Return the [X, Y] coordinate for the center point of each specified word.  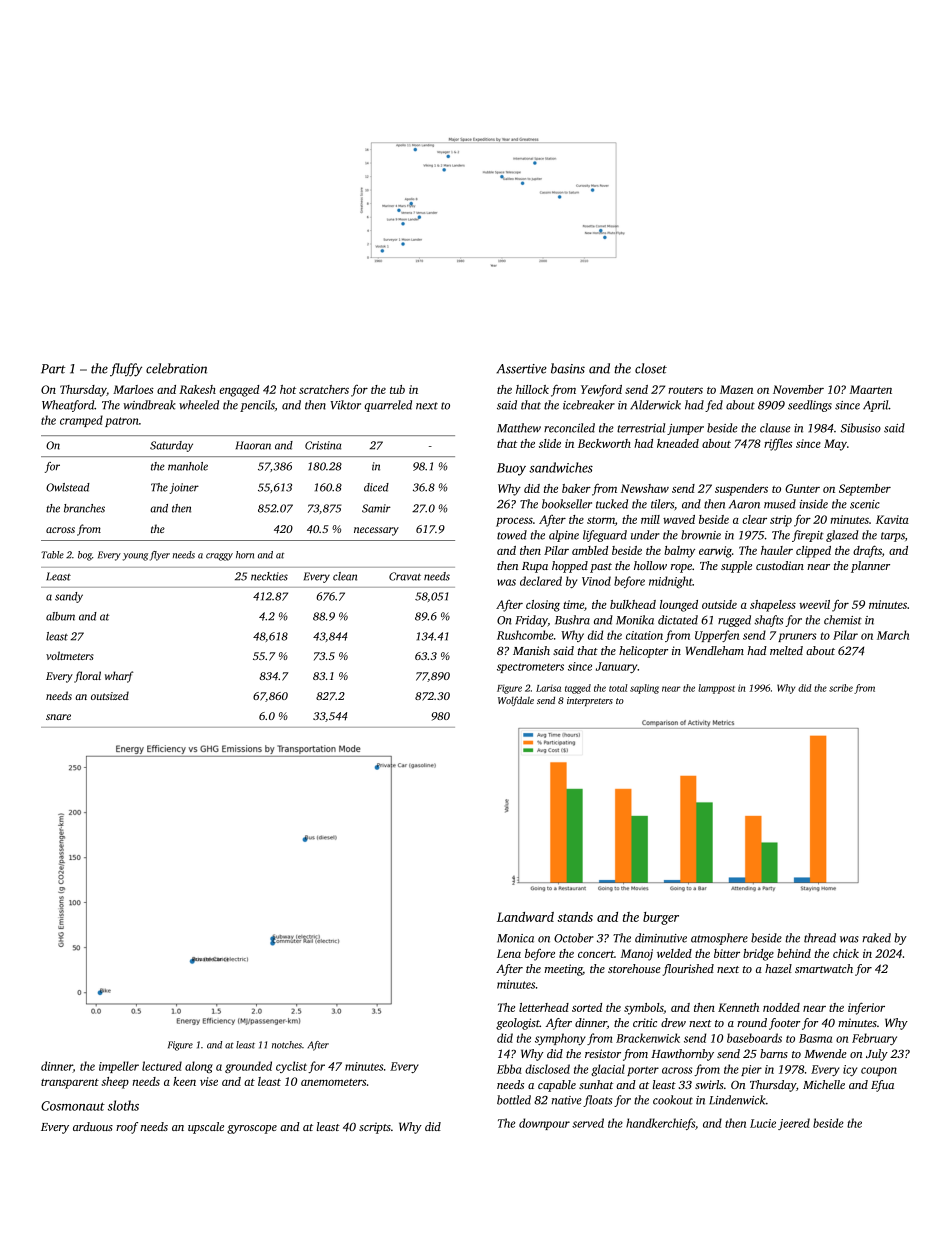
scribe [841, 688]
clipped [813, 552]
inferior [866, 1008]
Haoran [253, 445]
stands [575, 917]
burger [661, 918]
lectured [162, 1066]
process [514, 522]
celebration [176, 368]
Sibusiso [861, 428]
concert [596, 954]
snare [58, 717]
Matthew [519, 428]
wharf [119, 677]
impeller [119, 1067]
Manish [531, 650]
